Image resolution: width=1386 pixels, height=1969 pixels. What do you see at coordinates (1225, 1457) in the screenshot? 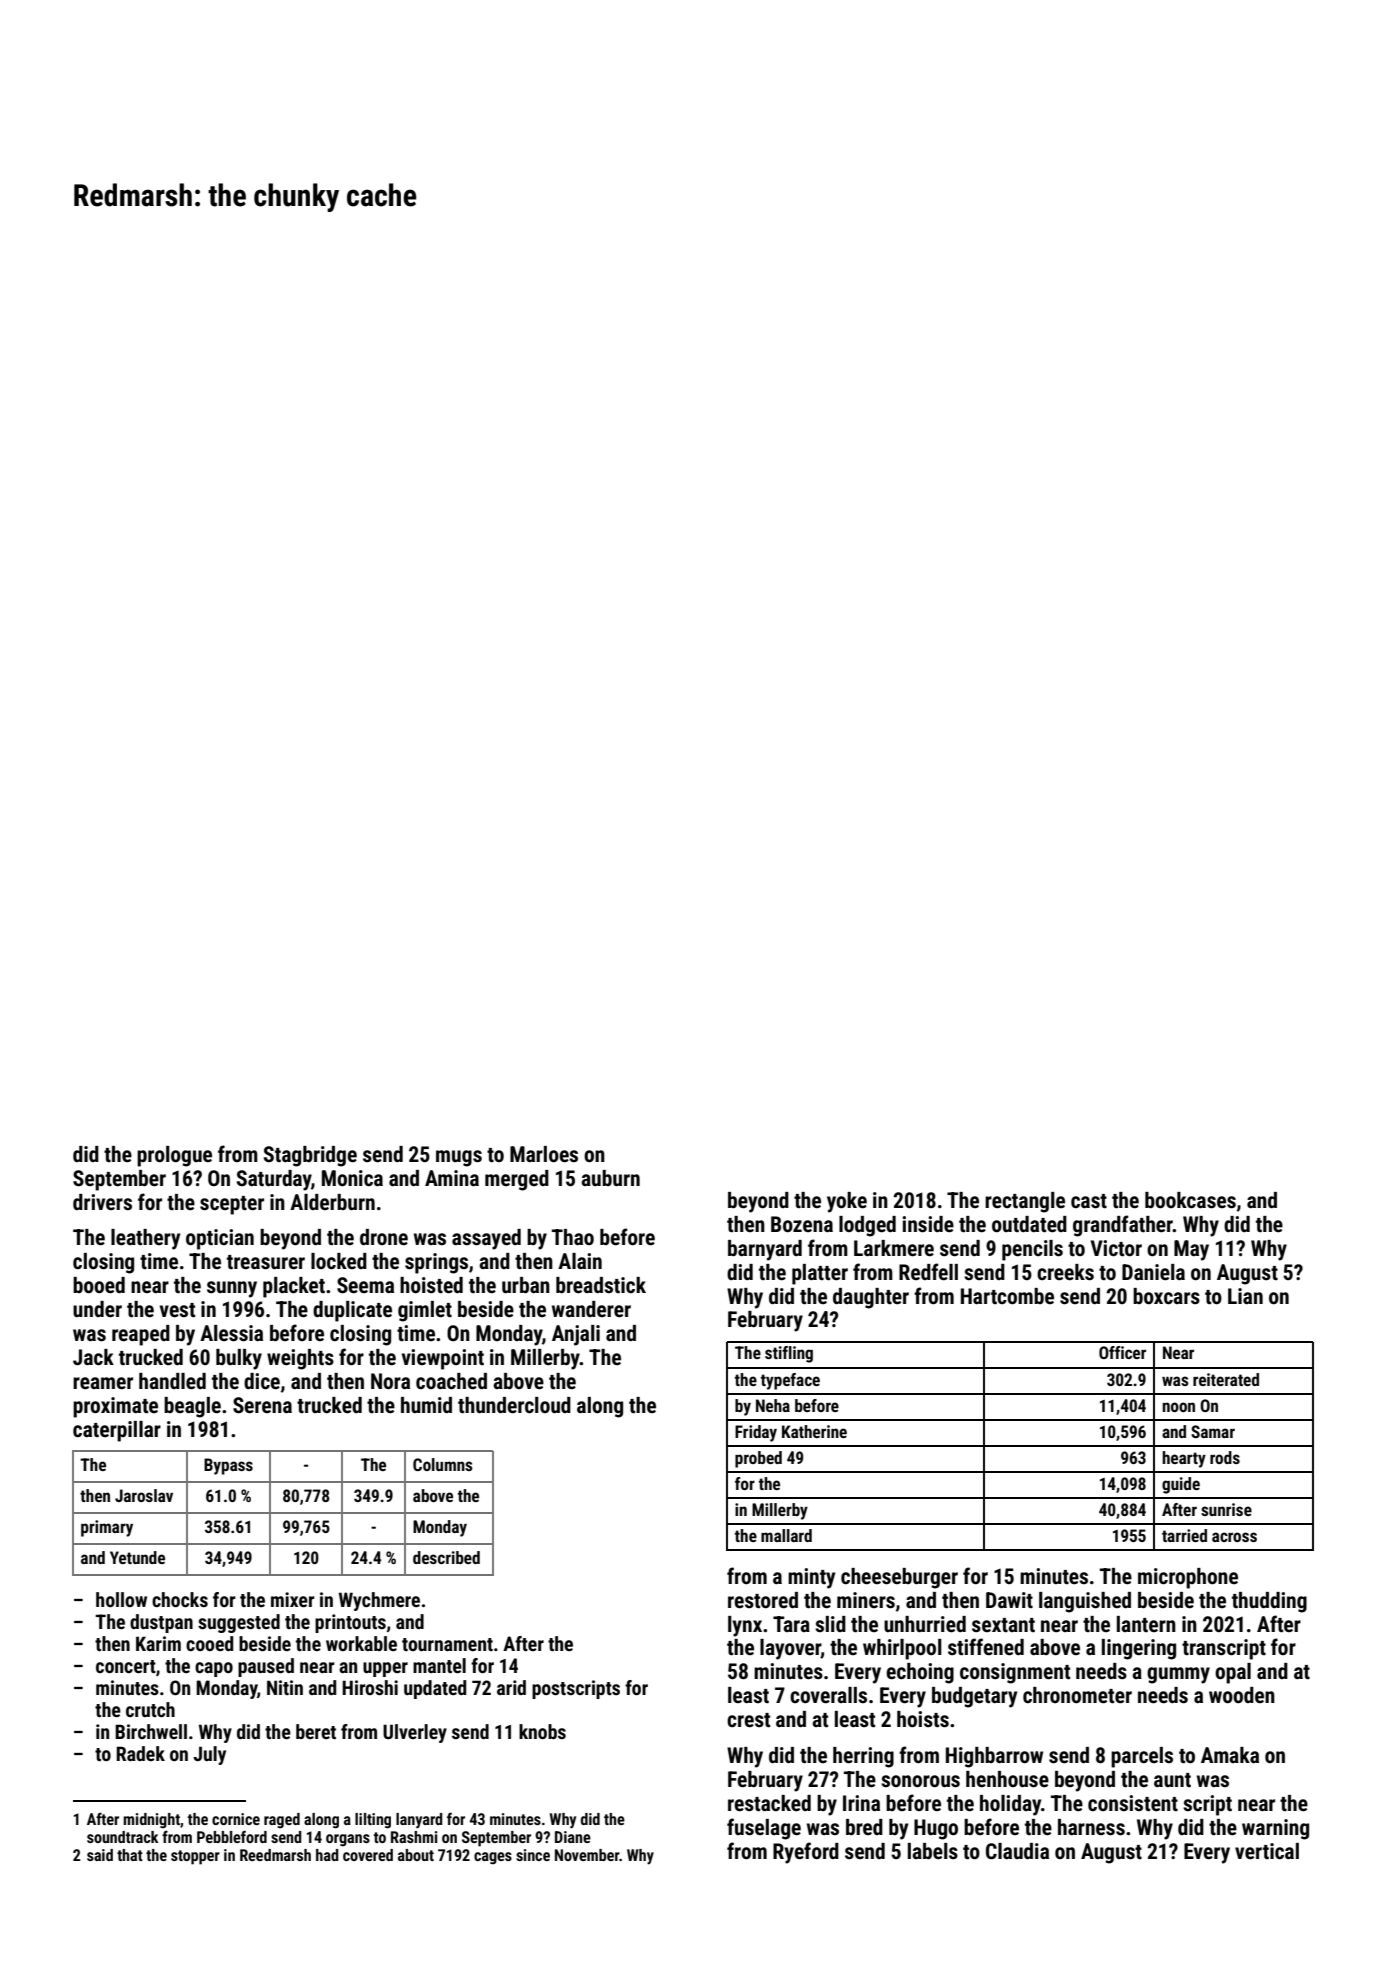
I see `rods` at bounding box center [1225, 1457].
